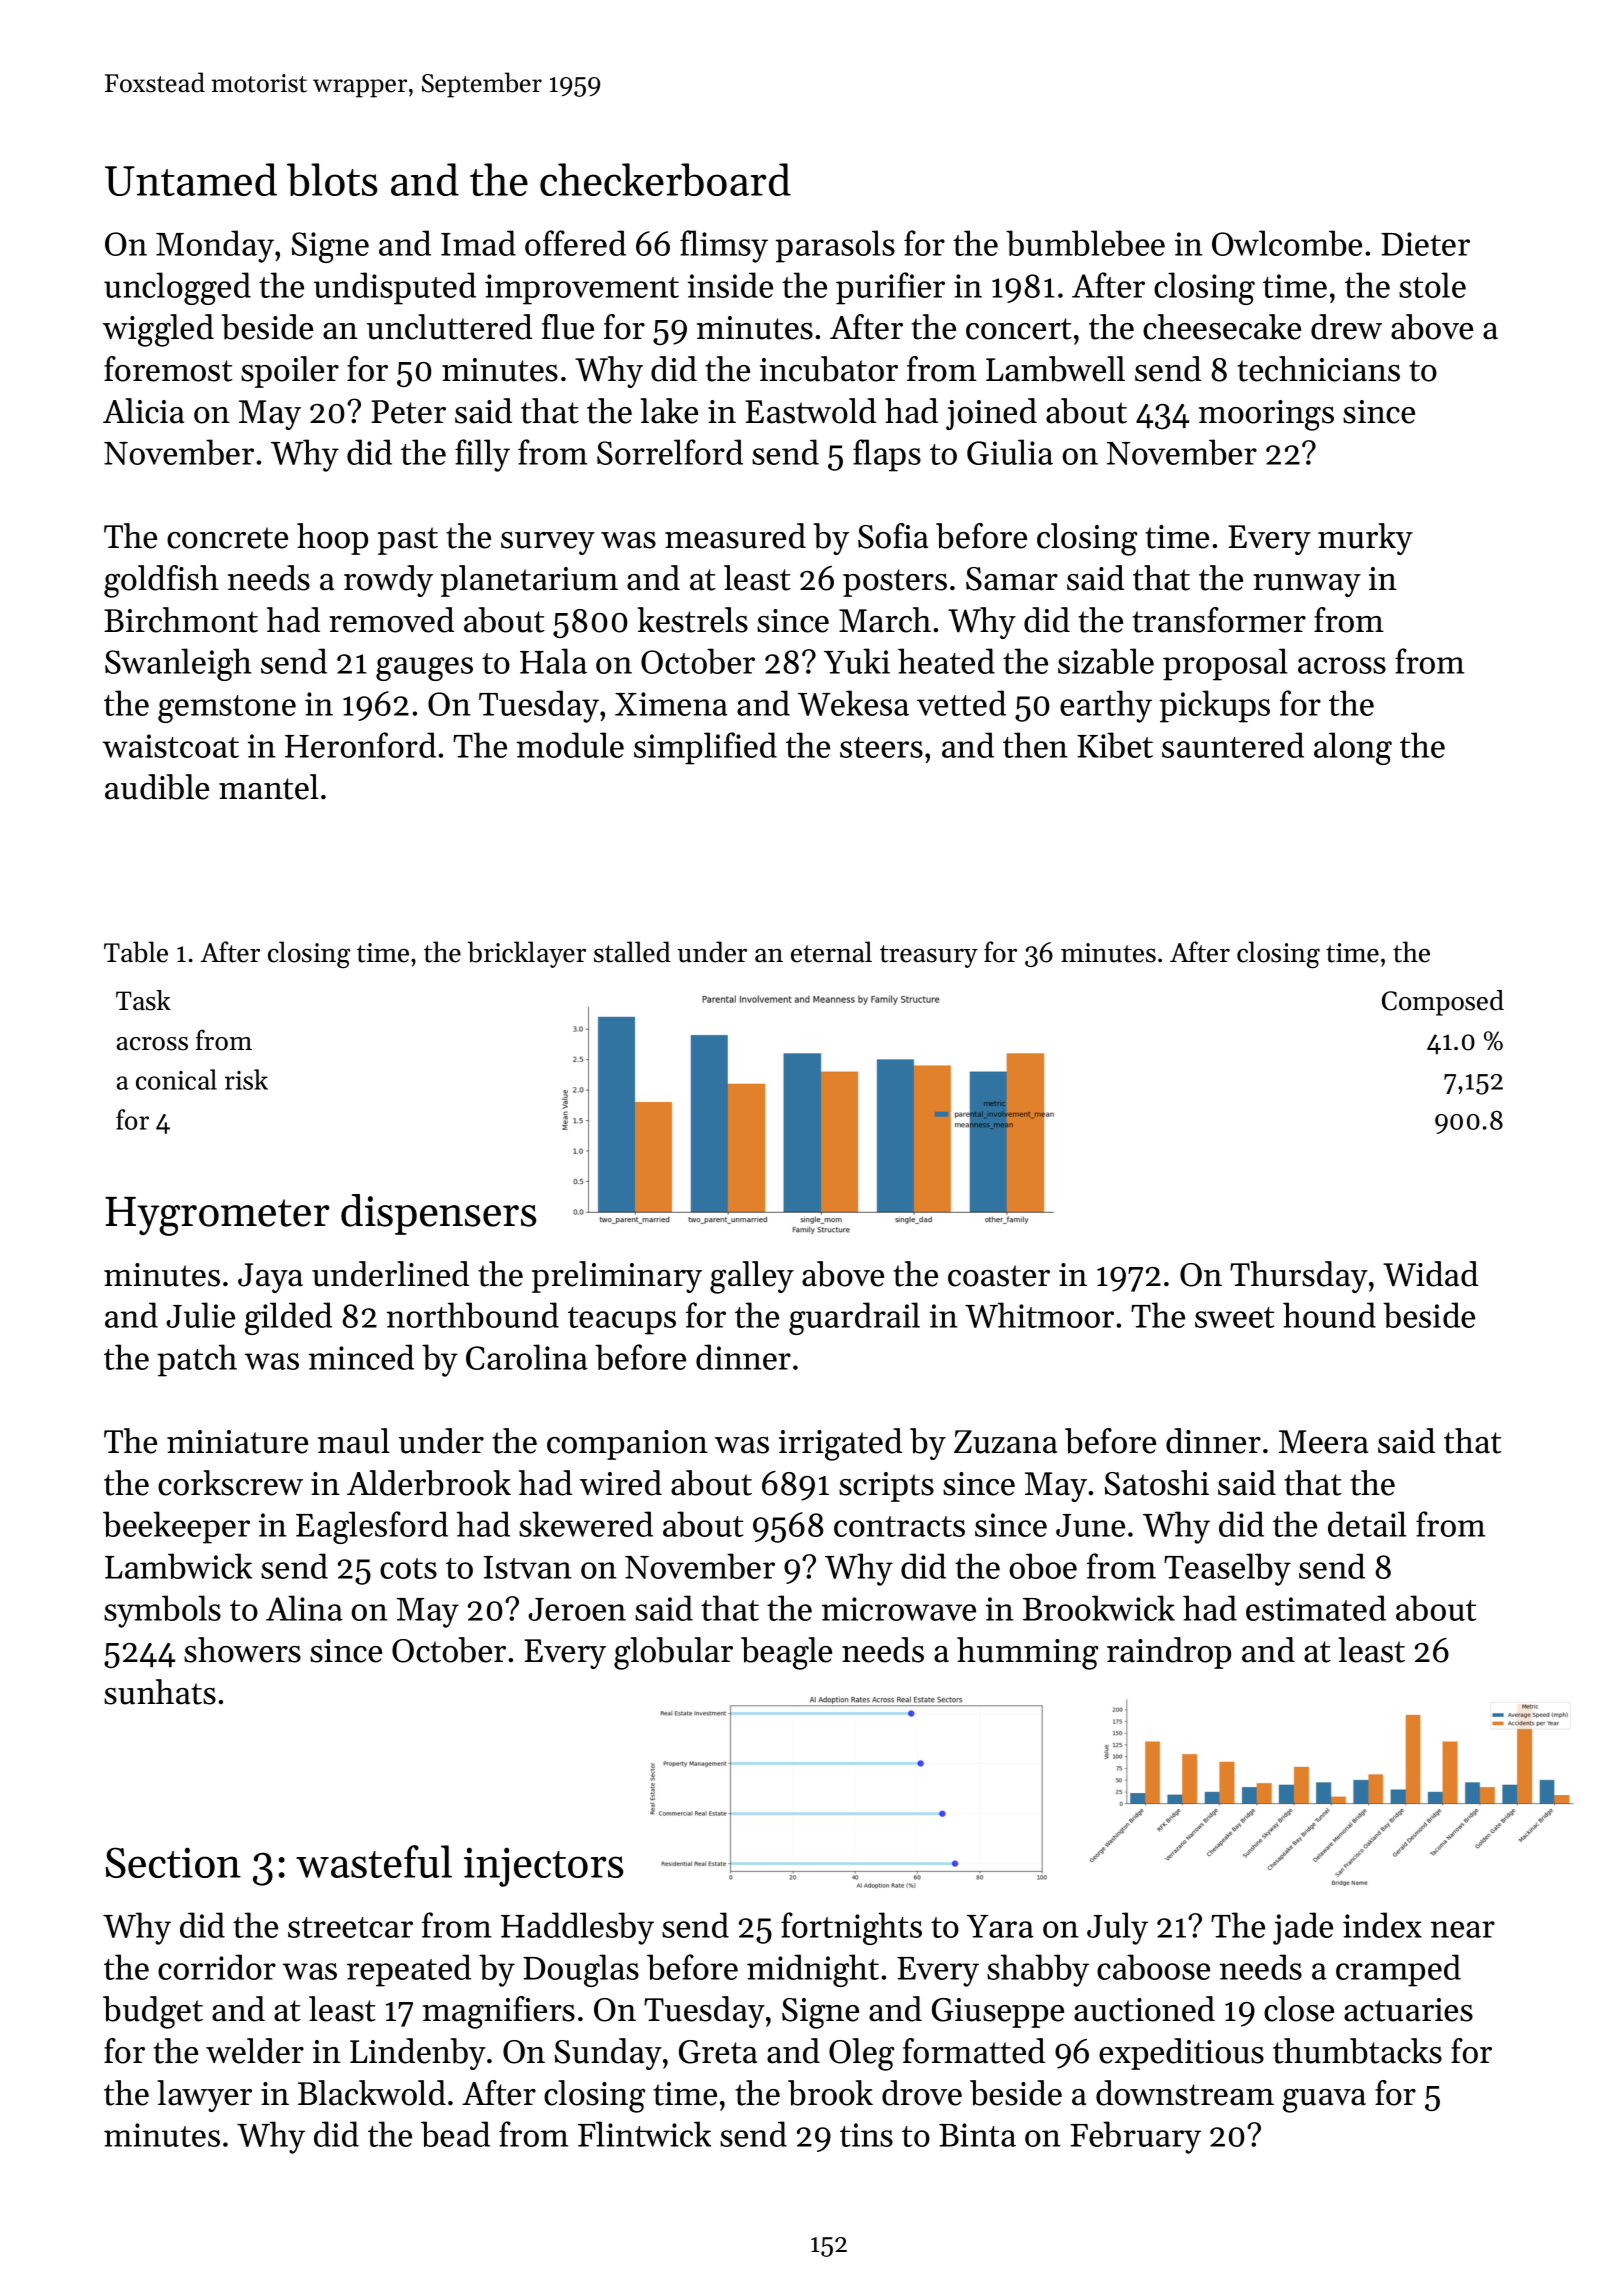 The height and width of the image is (2292, 1620). Describe the element at coordinates (526, 954) in the image. I see `bricklayer` at that location.
